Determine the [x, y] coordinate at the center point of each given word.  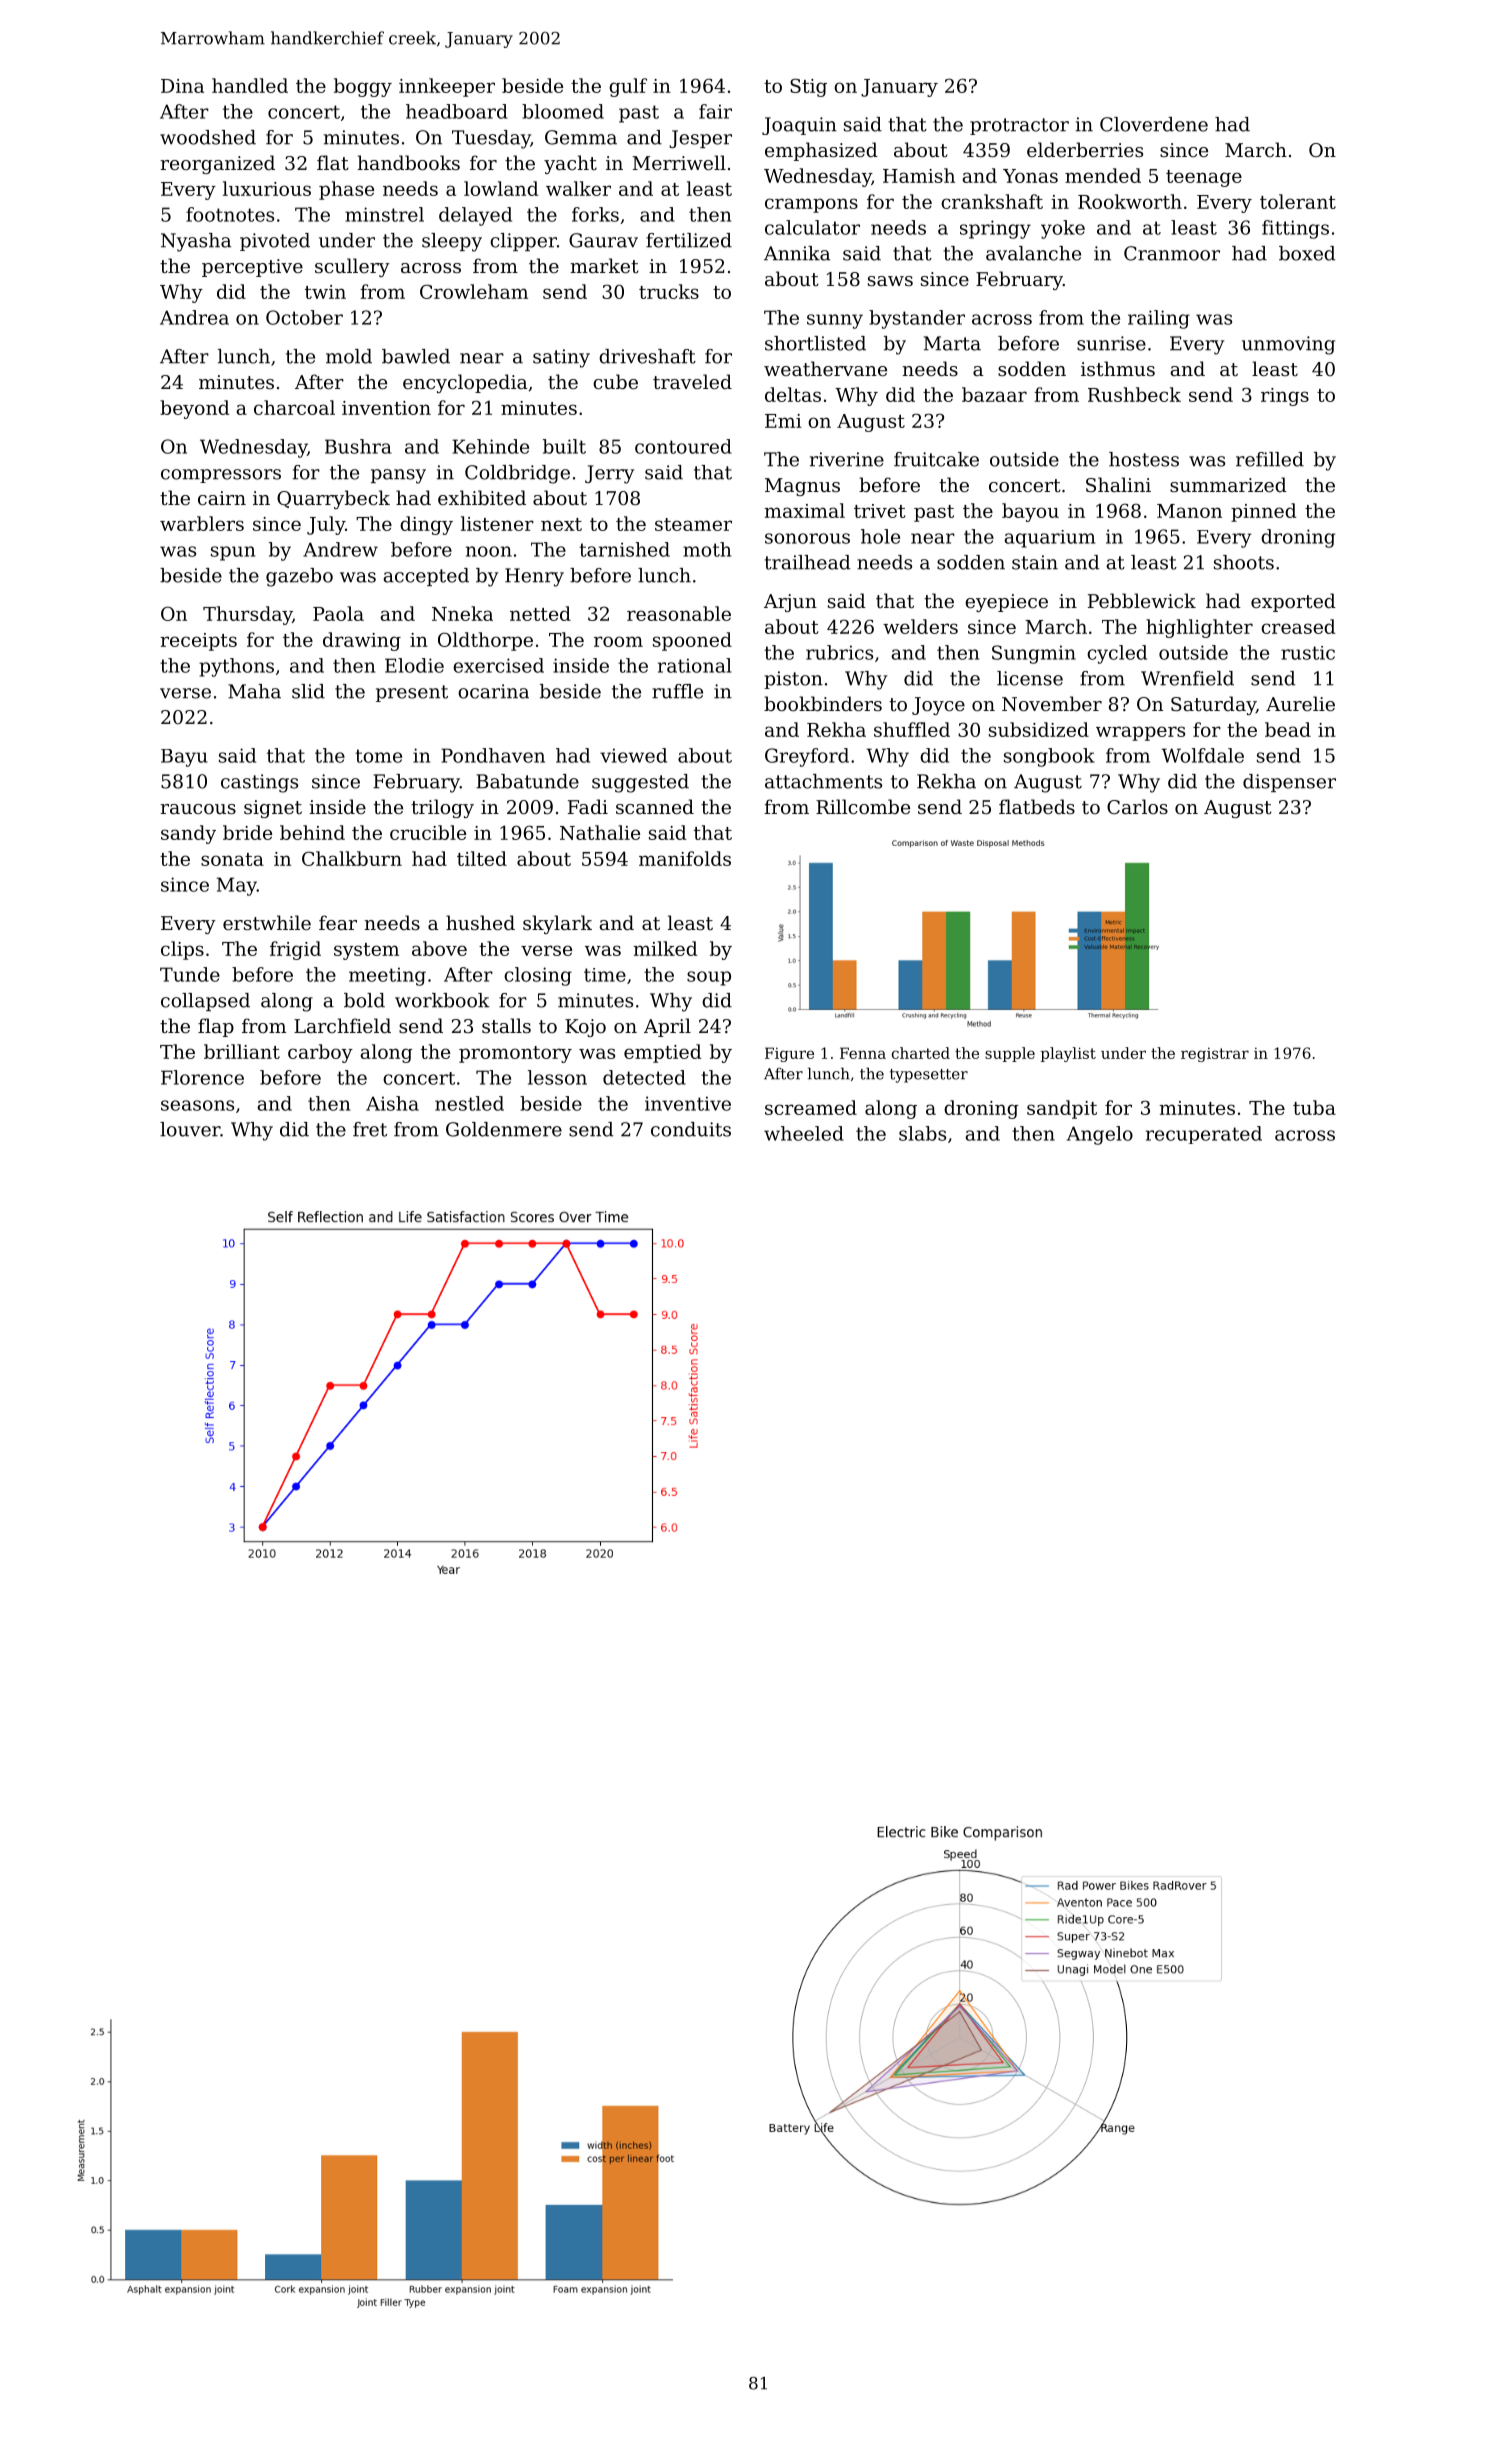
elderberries [1085, 149]
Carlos [1137, 806]
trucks [669, 291]
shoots [1244, 562]
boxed [1307, 253]
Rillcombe [863, 806]
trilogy [442, 808]
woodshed [208, 137]
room [618, 641]
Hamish [919, 175]
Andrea [194, 317]
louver [190, 1129]
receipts [198, 642]
